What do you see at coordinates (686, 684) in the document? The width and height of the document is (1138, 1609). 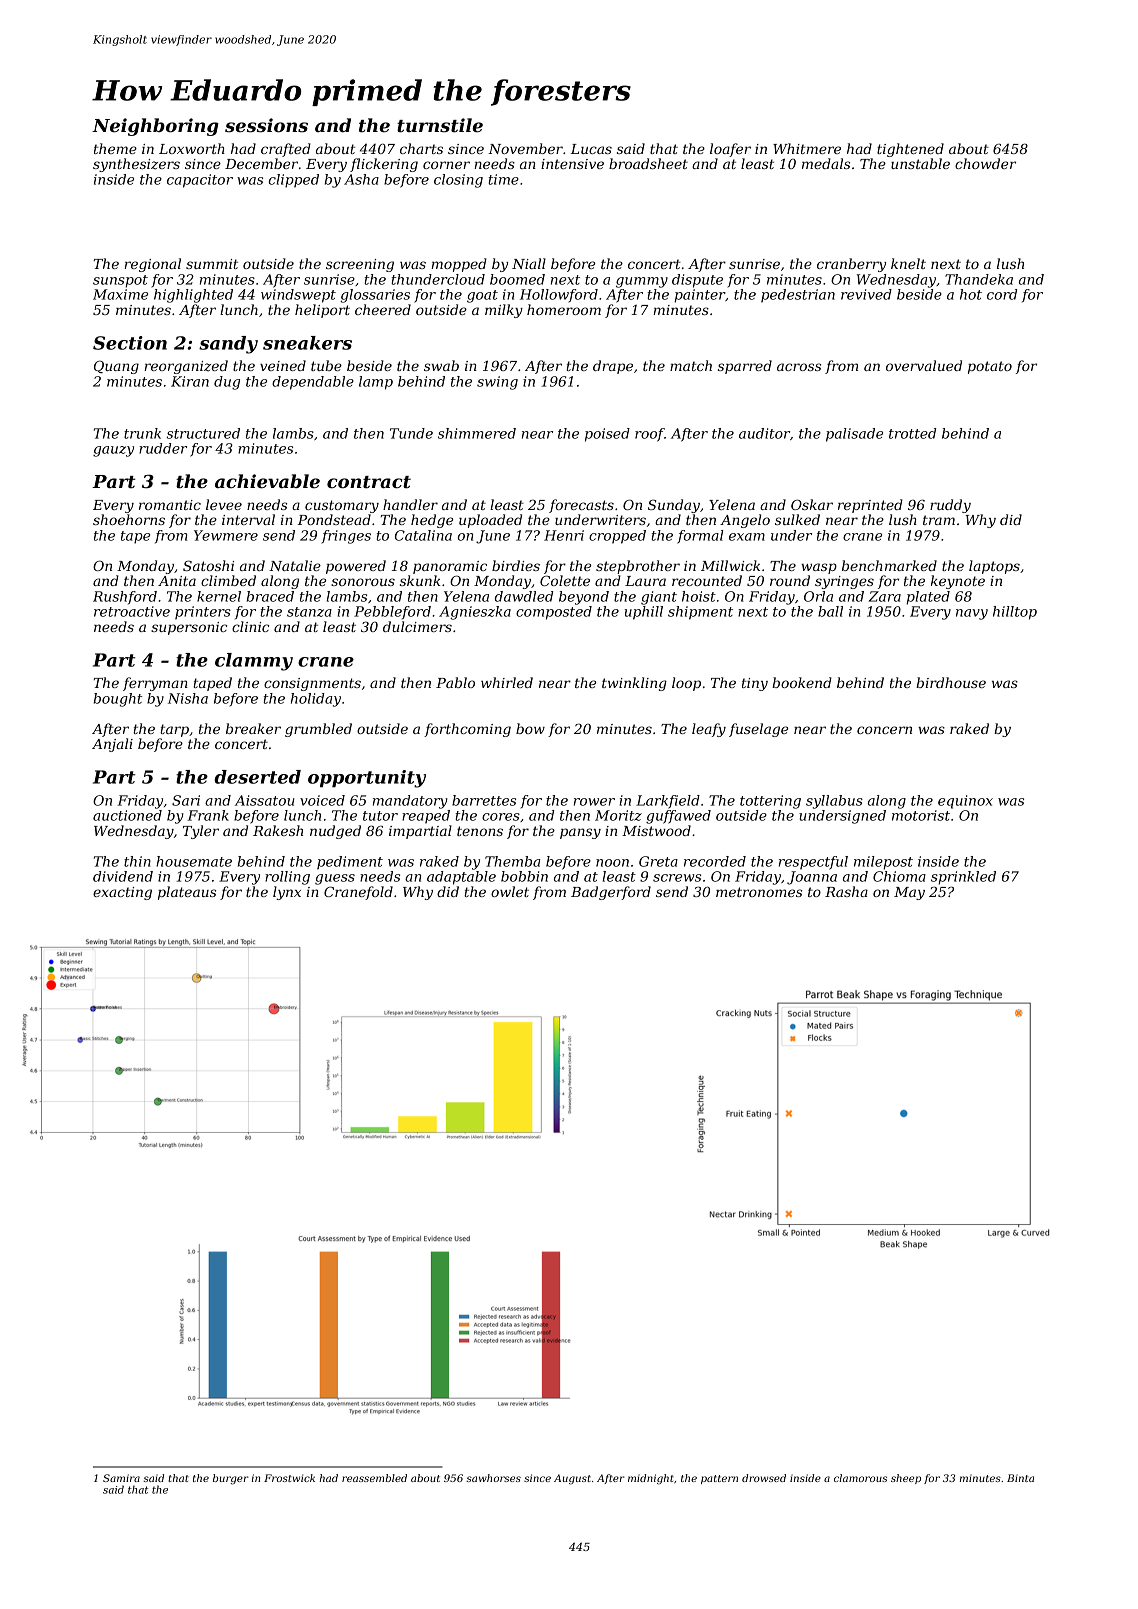 I see `loop` at bounding box center [686, 684].
